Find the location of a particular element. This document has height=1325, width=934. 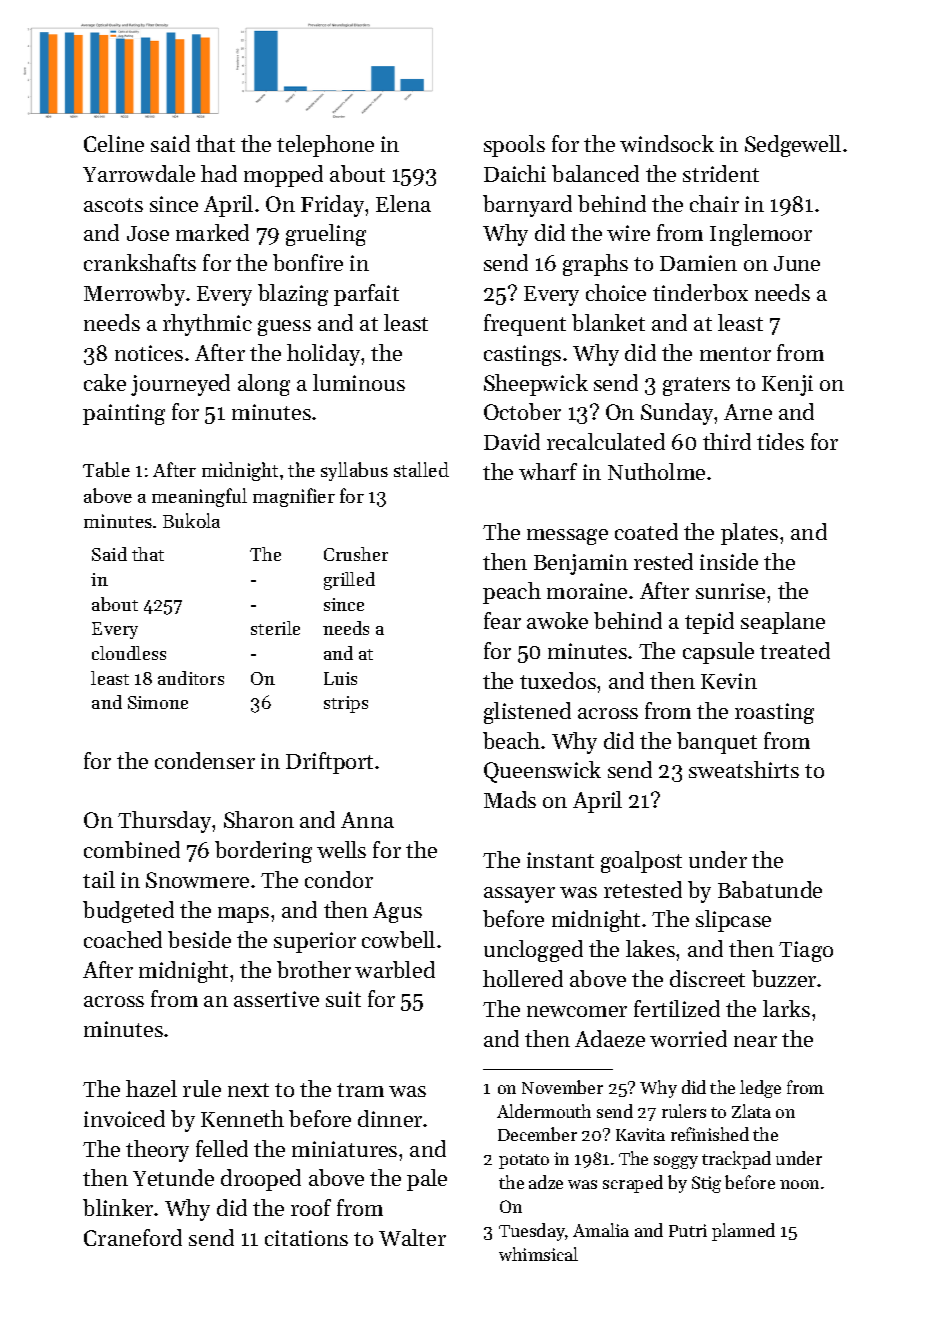

hazel is located at coordinates (151, 1088).
